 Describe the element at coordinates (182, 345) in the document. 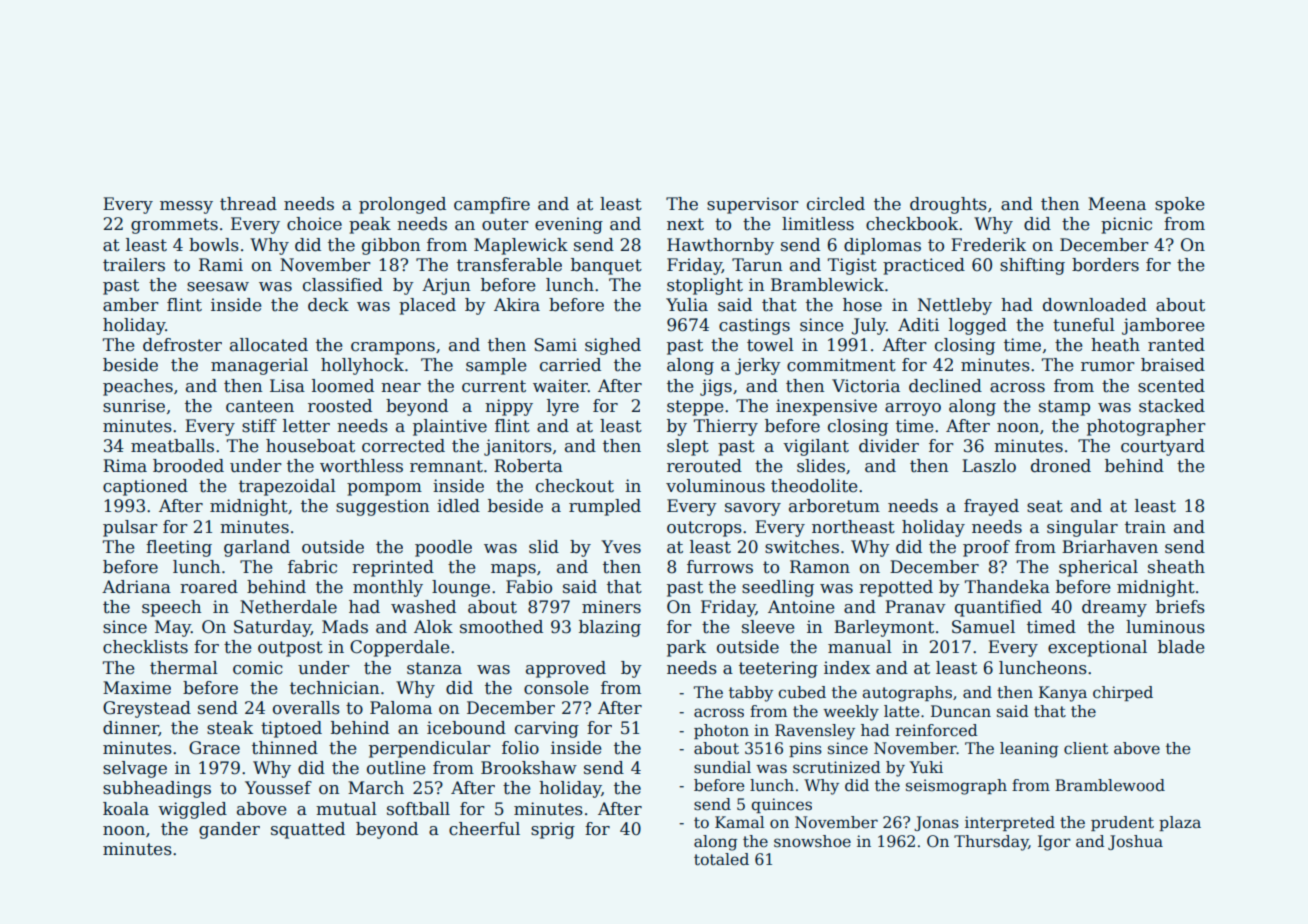

I see `defroster` at that location.
